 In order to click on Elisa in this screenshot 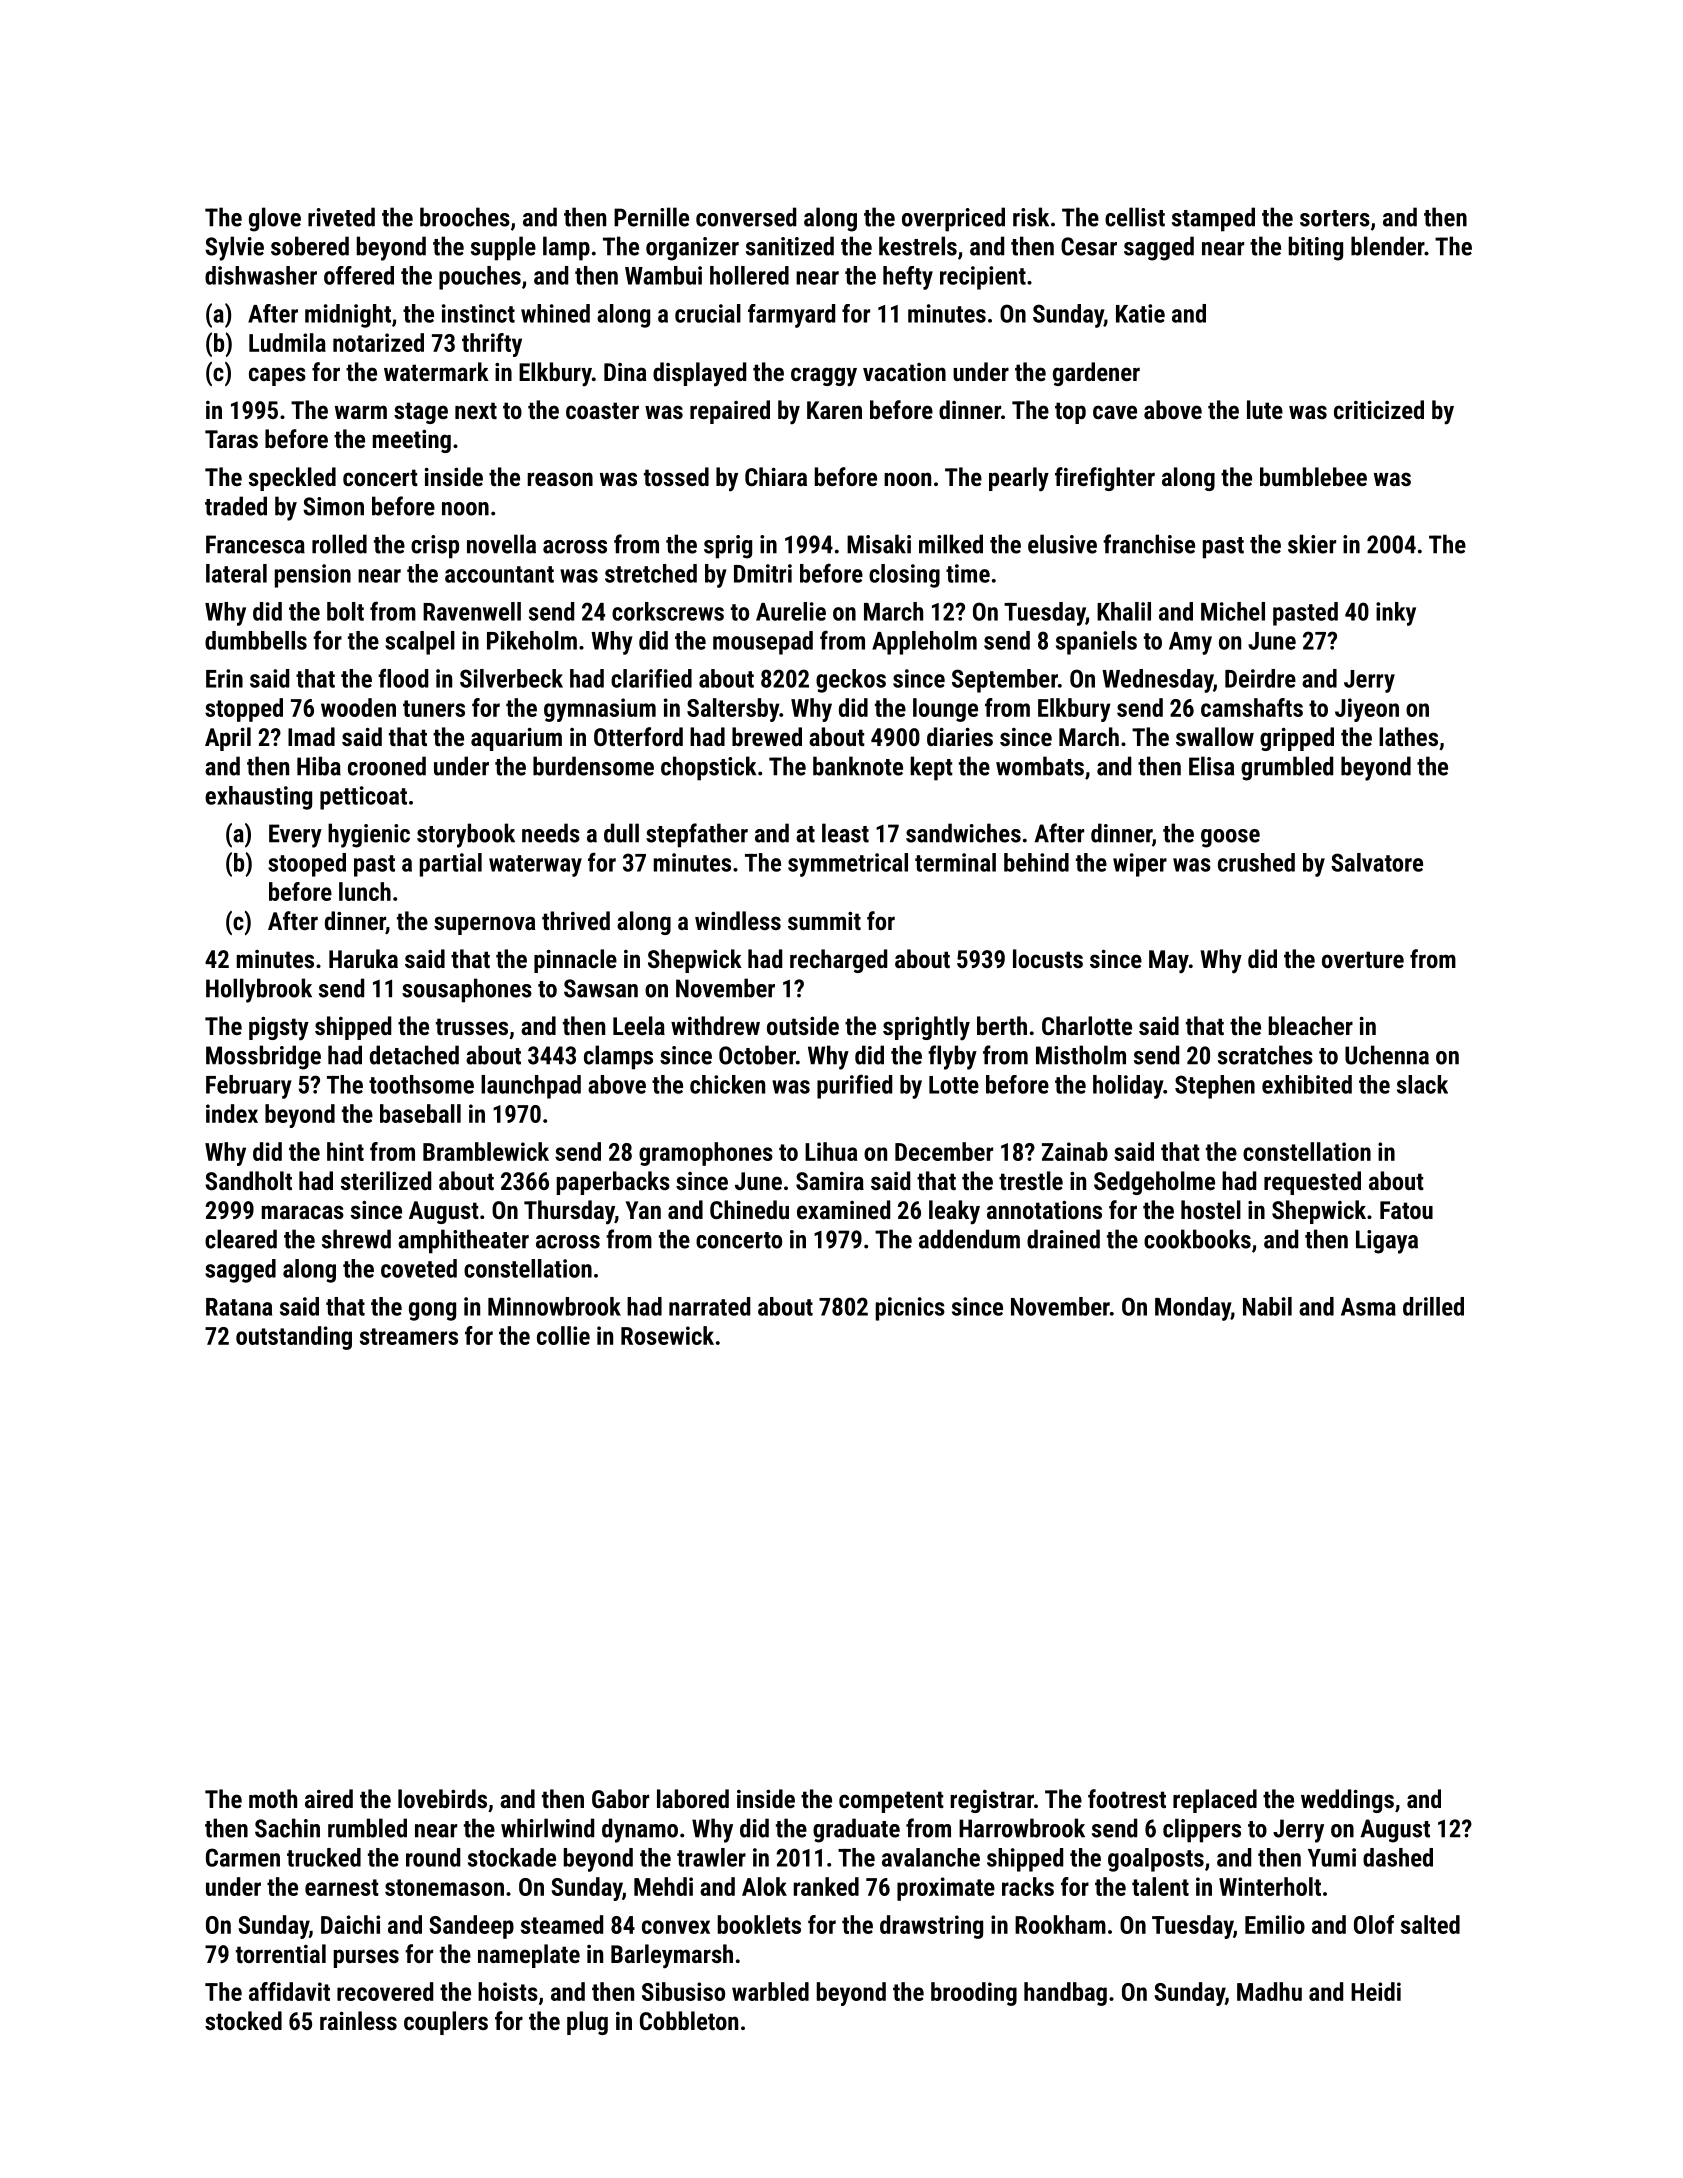, I will do `click(1211, 766)`.
